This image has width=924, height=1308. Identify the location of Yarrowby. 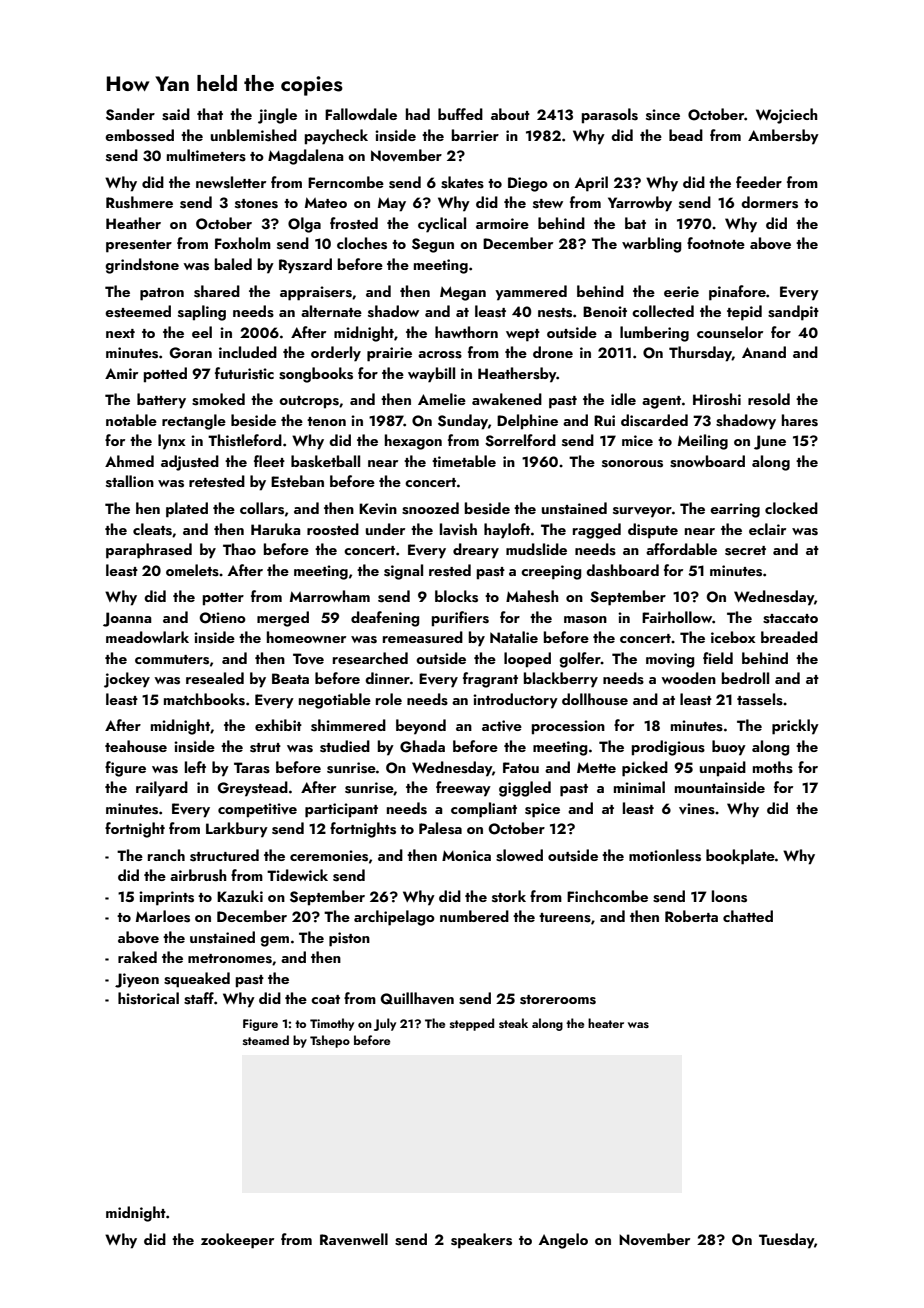
(640, 204).
